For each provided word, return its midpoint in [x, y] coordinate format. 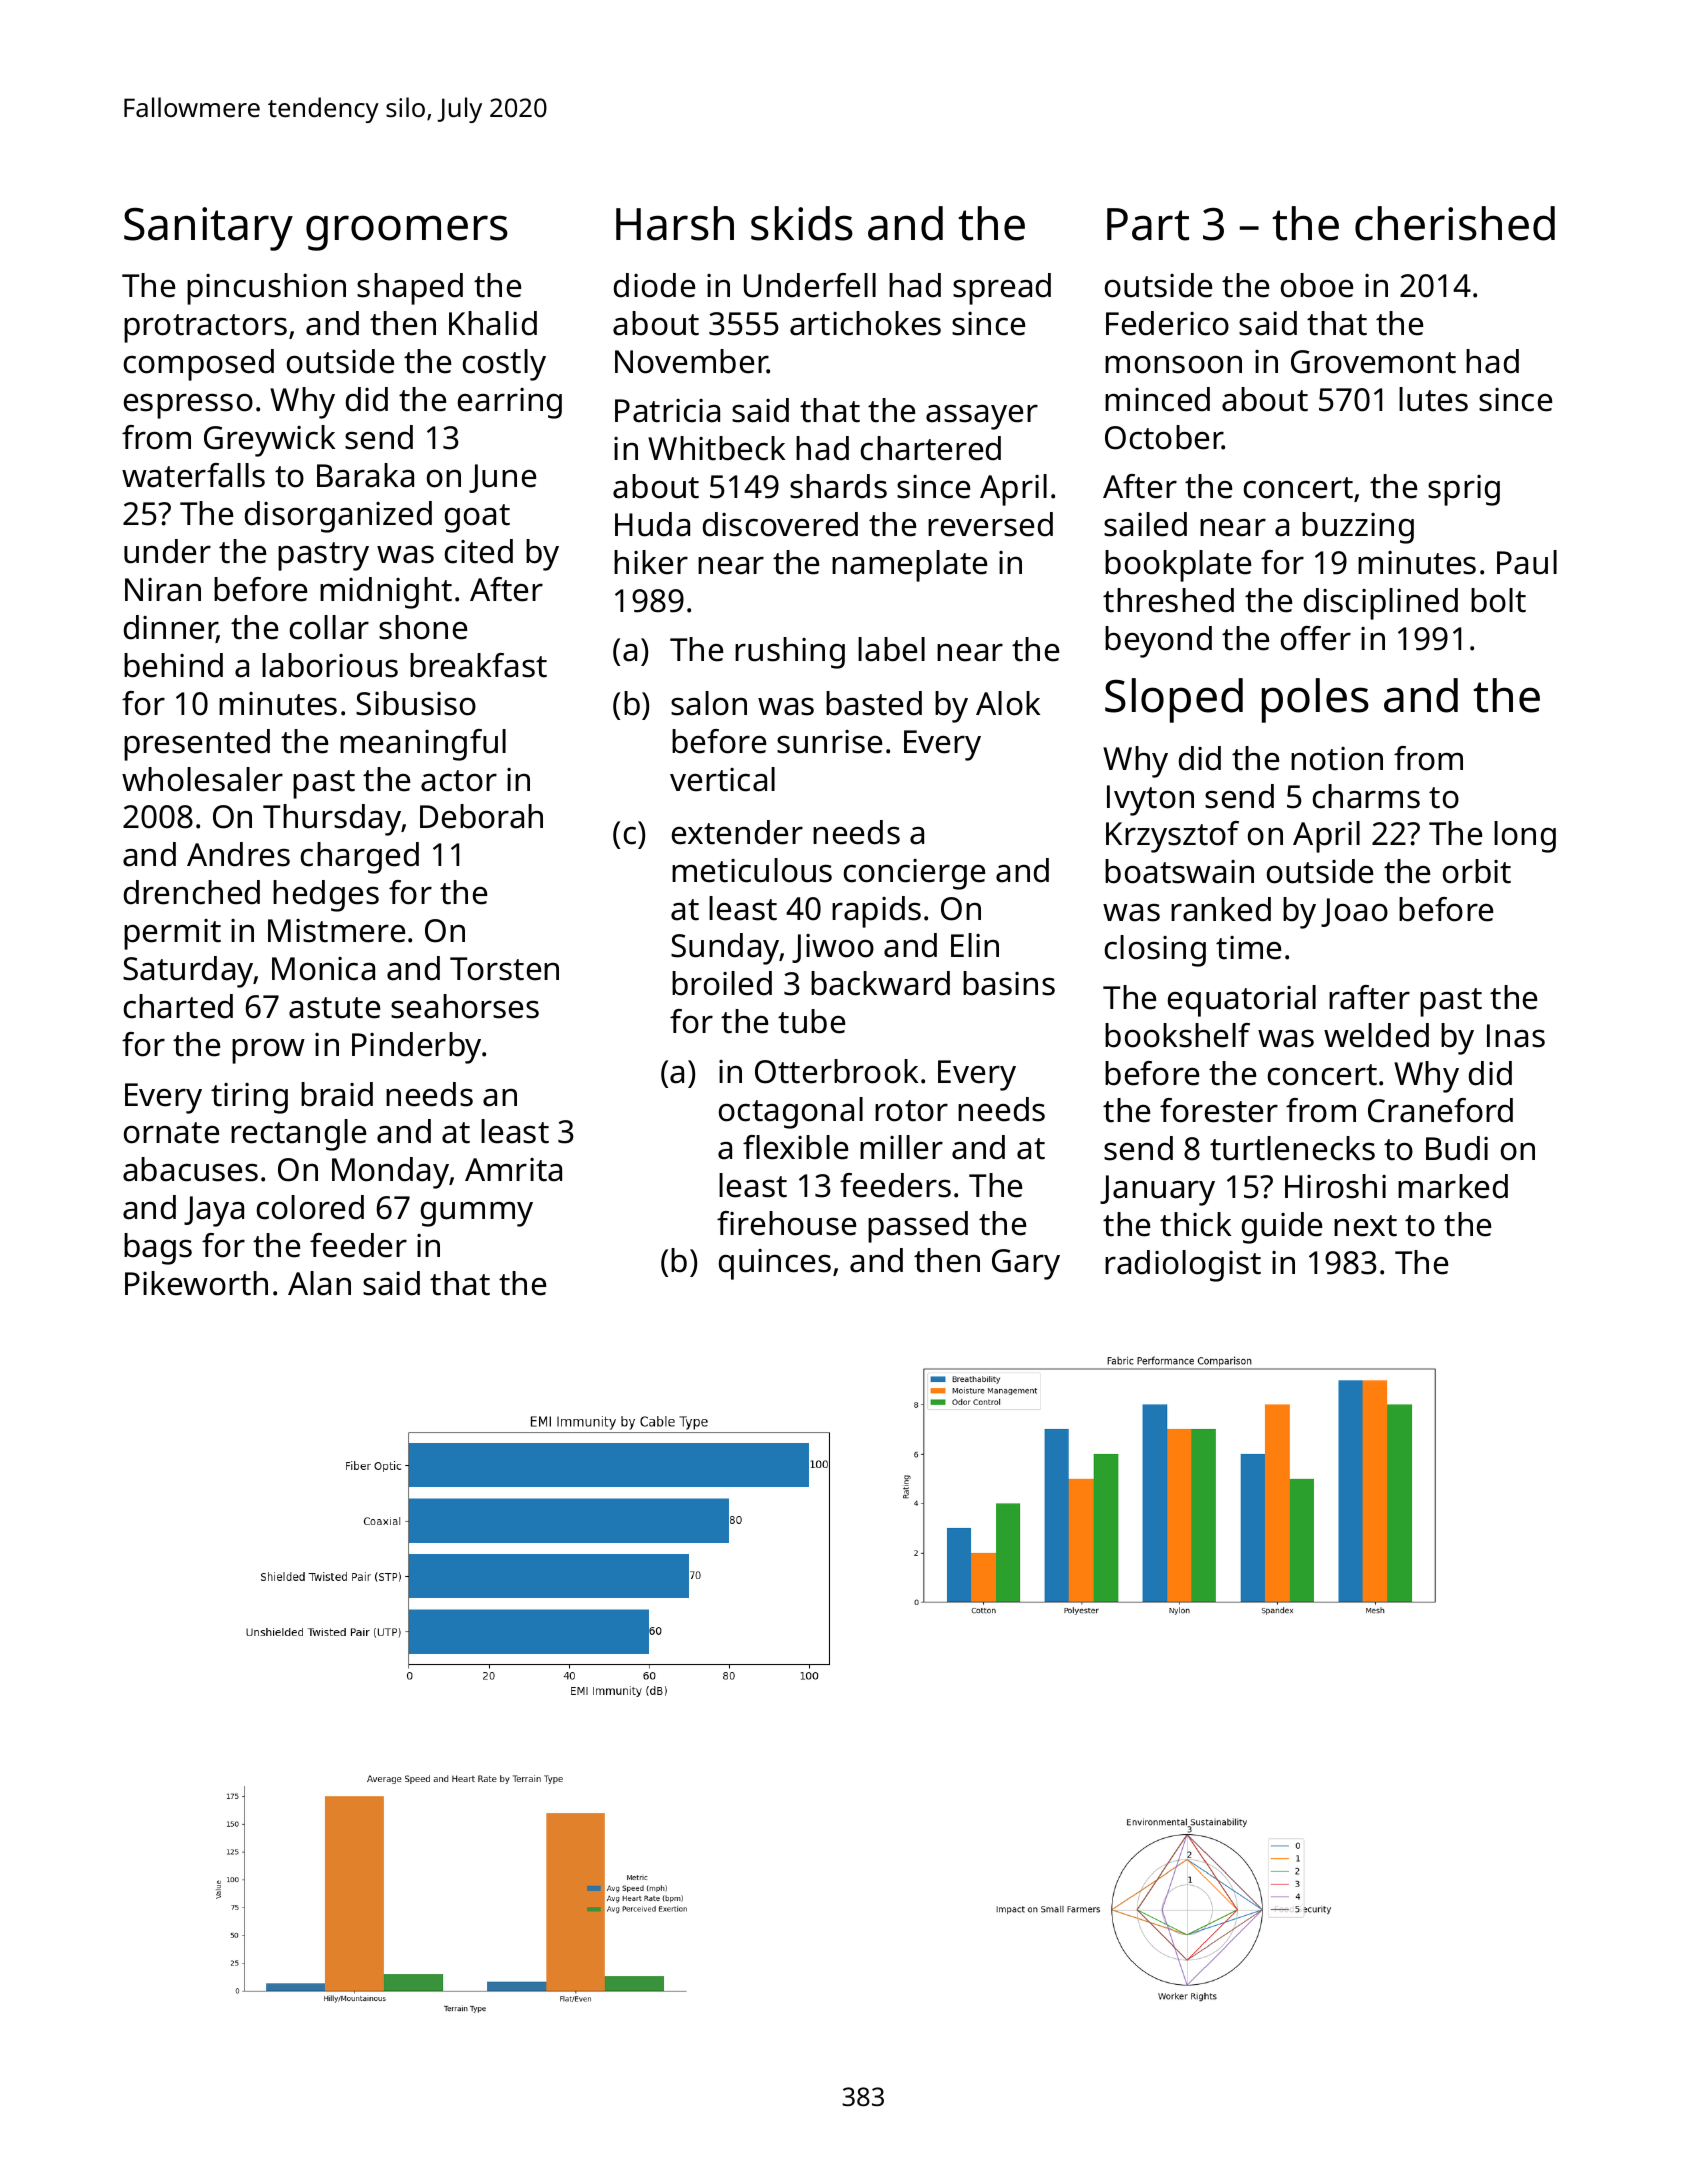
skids [802, 223]
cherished [1455, 223]
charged [360, 858]
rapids [876, 912]
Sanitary [208, 229]
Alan [319, 1283]
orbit [1477, 871]
